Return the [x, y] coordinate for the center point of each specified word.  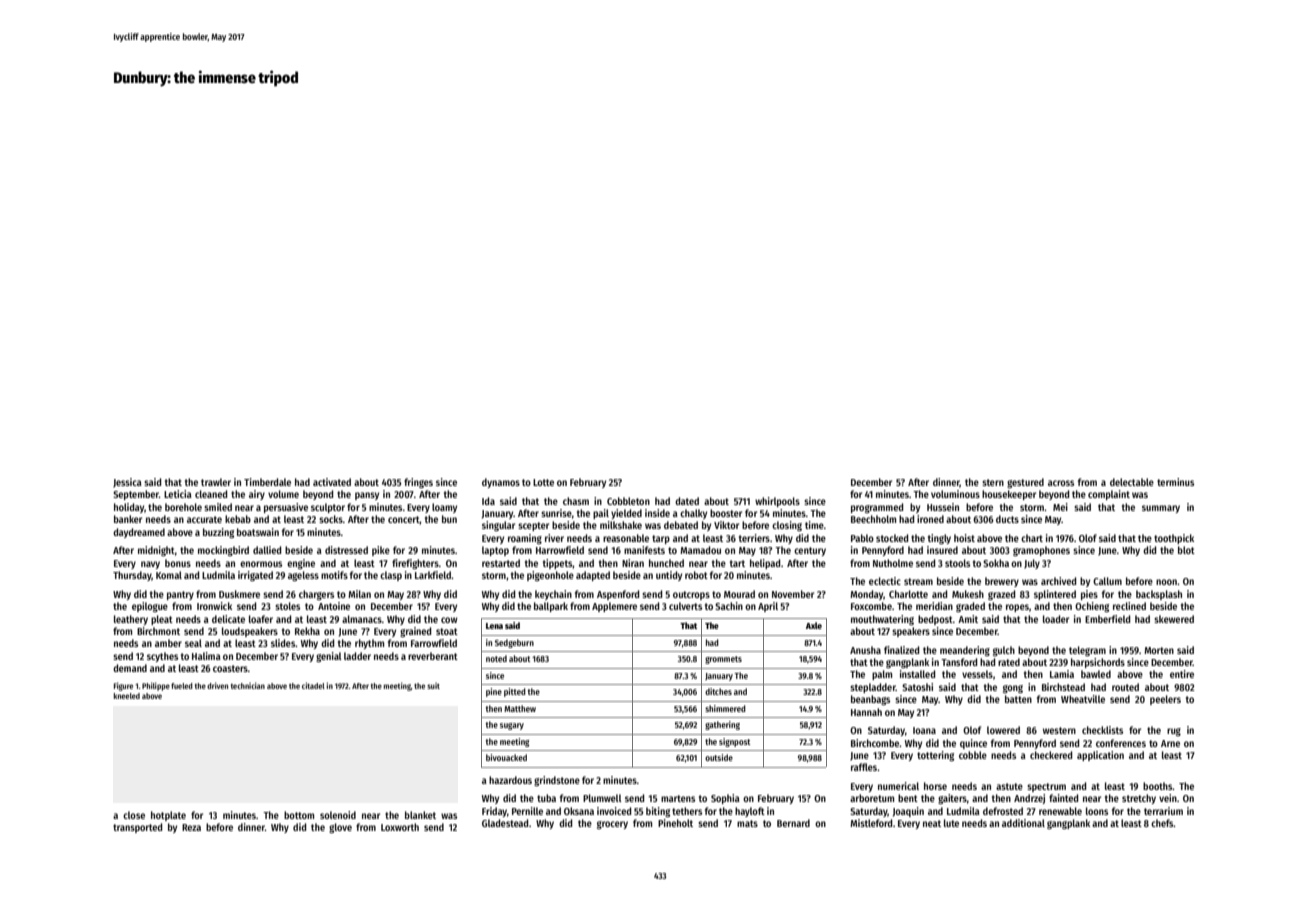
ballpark [551, 607]
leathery [131, 620]
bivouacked [506, 757]
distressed [346, 550]
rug [1174, 732]
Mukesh [968, 594]
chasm [576, 501]
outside [719, 757]
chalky [693, 514]
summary [1161, 509]
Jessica [127, 483]
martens [678, 798]
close [134, 815]
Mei [1060, 507]
